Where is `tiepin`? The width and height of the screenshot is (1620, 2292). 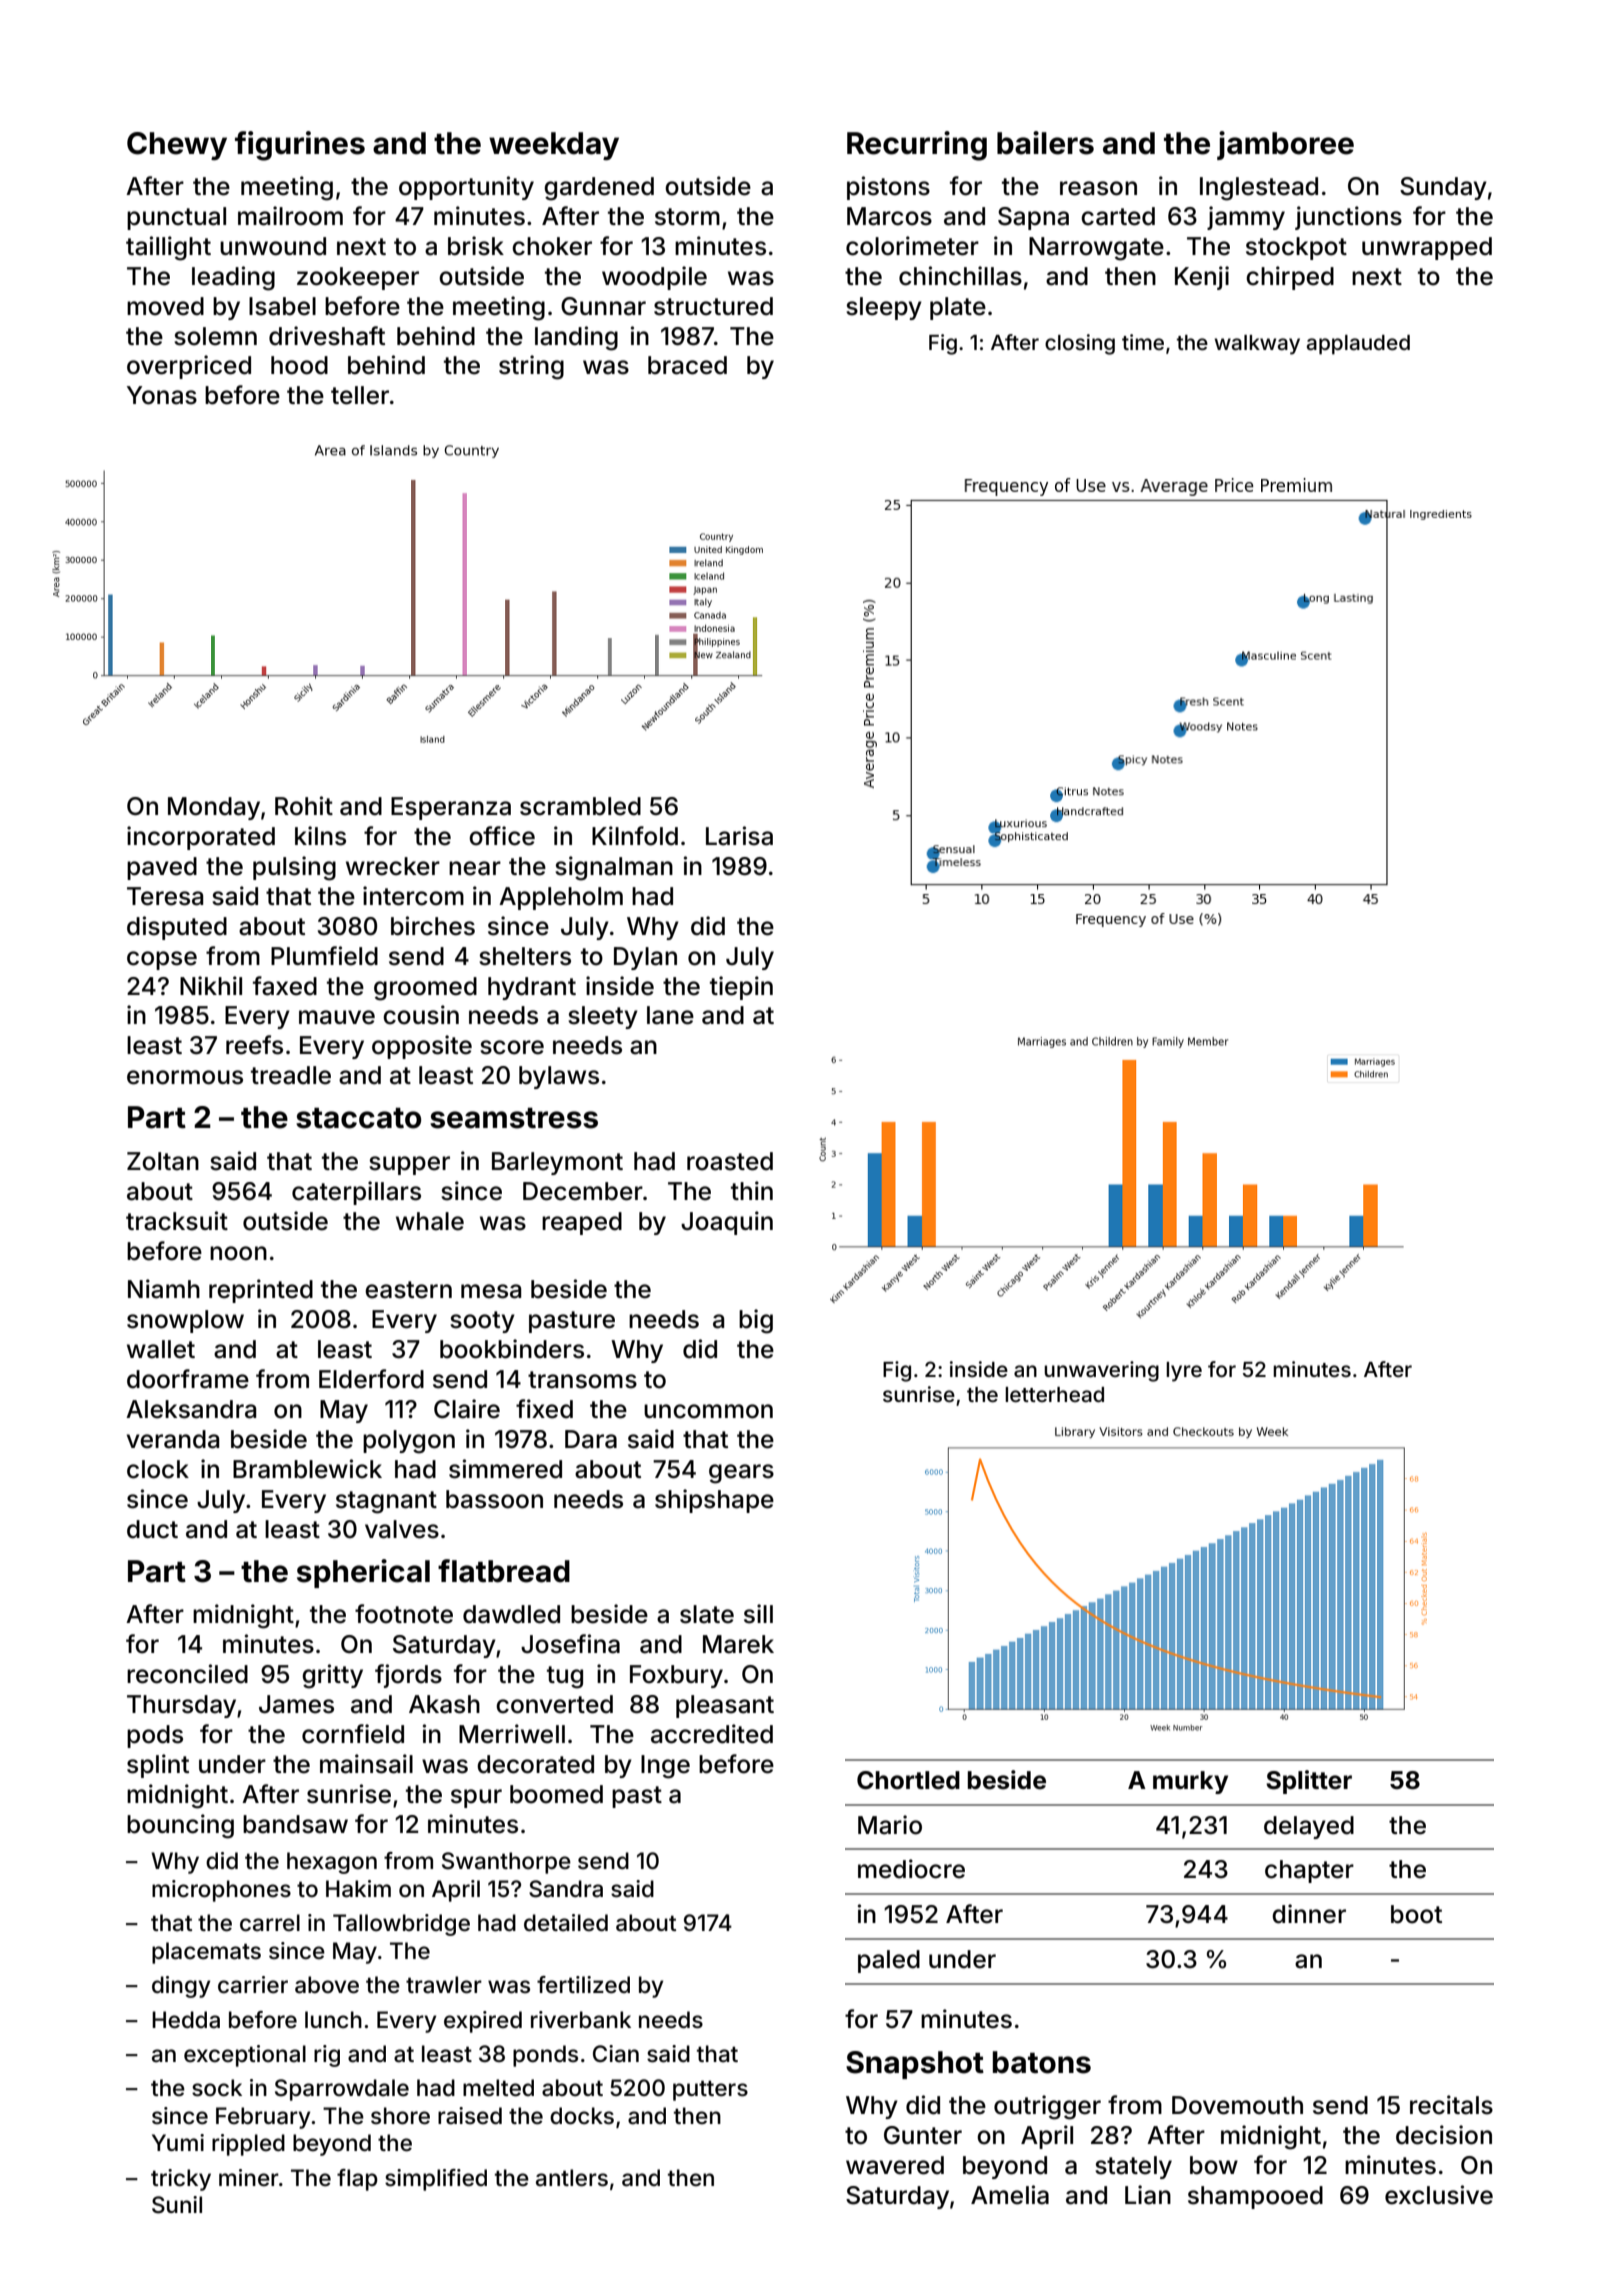
tiepin is located at coordinates (741, 988).
